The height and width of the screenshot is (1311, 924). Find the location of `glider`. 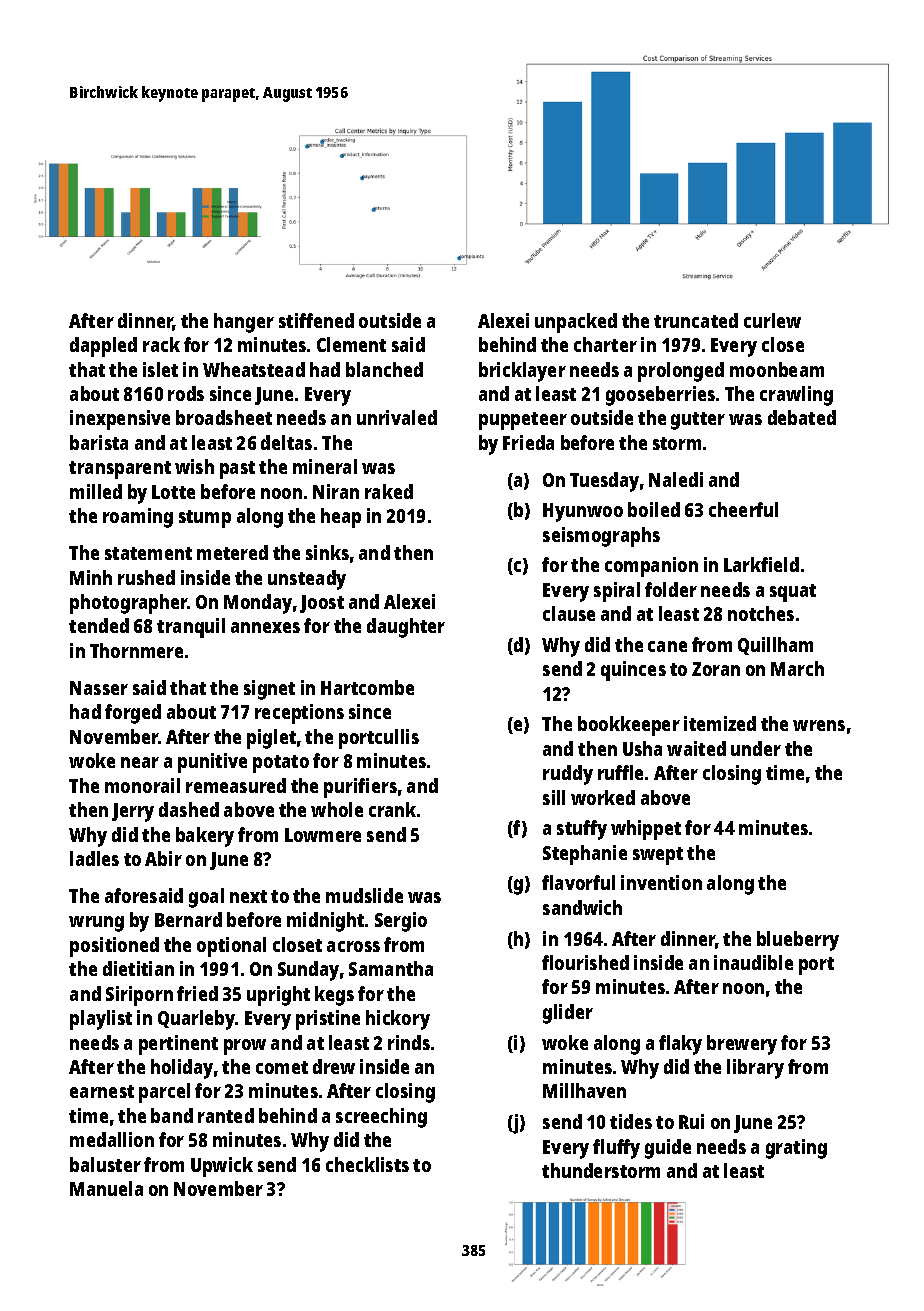

glider is located at coordinates (568, 1014).
